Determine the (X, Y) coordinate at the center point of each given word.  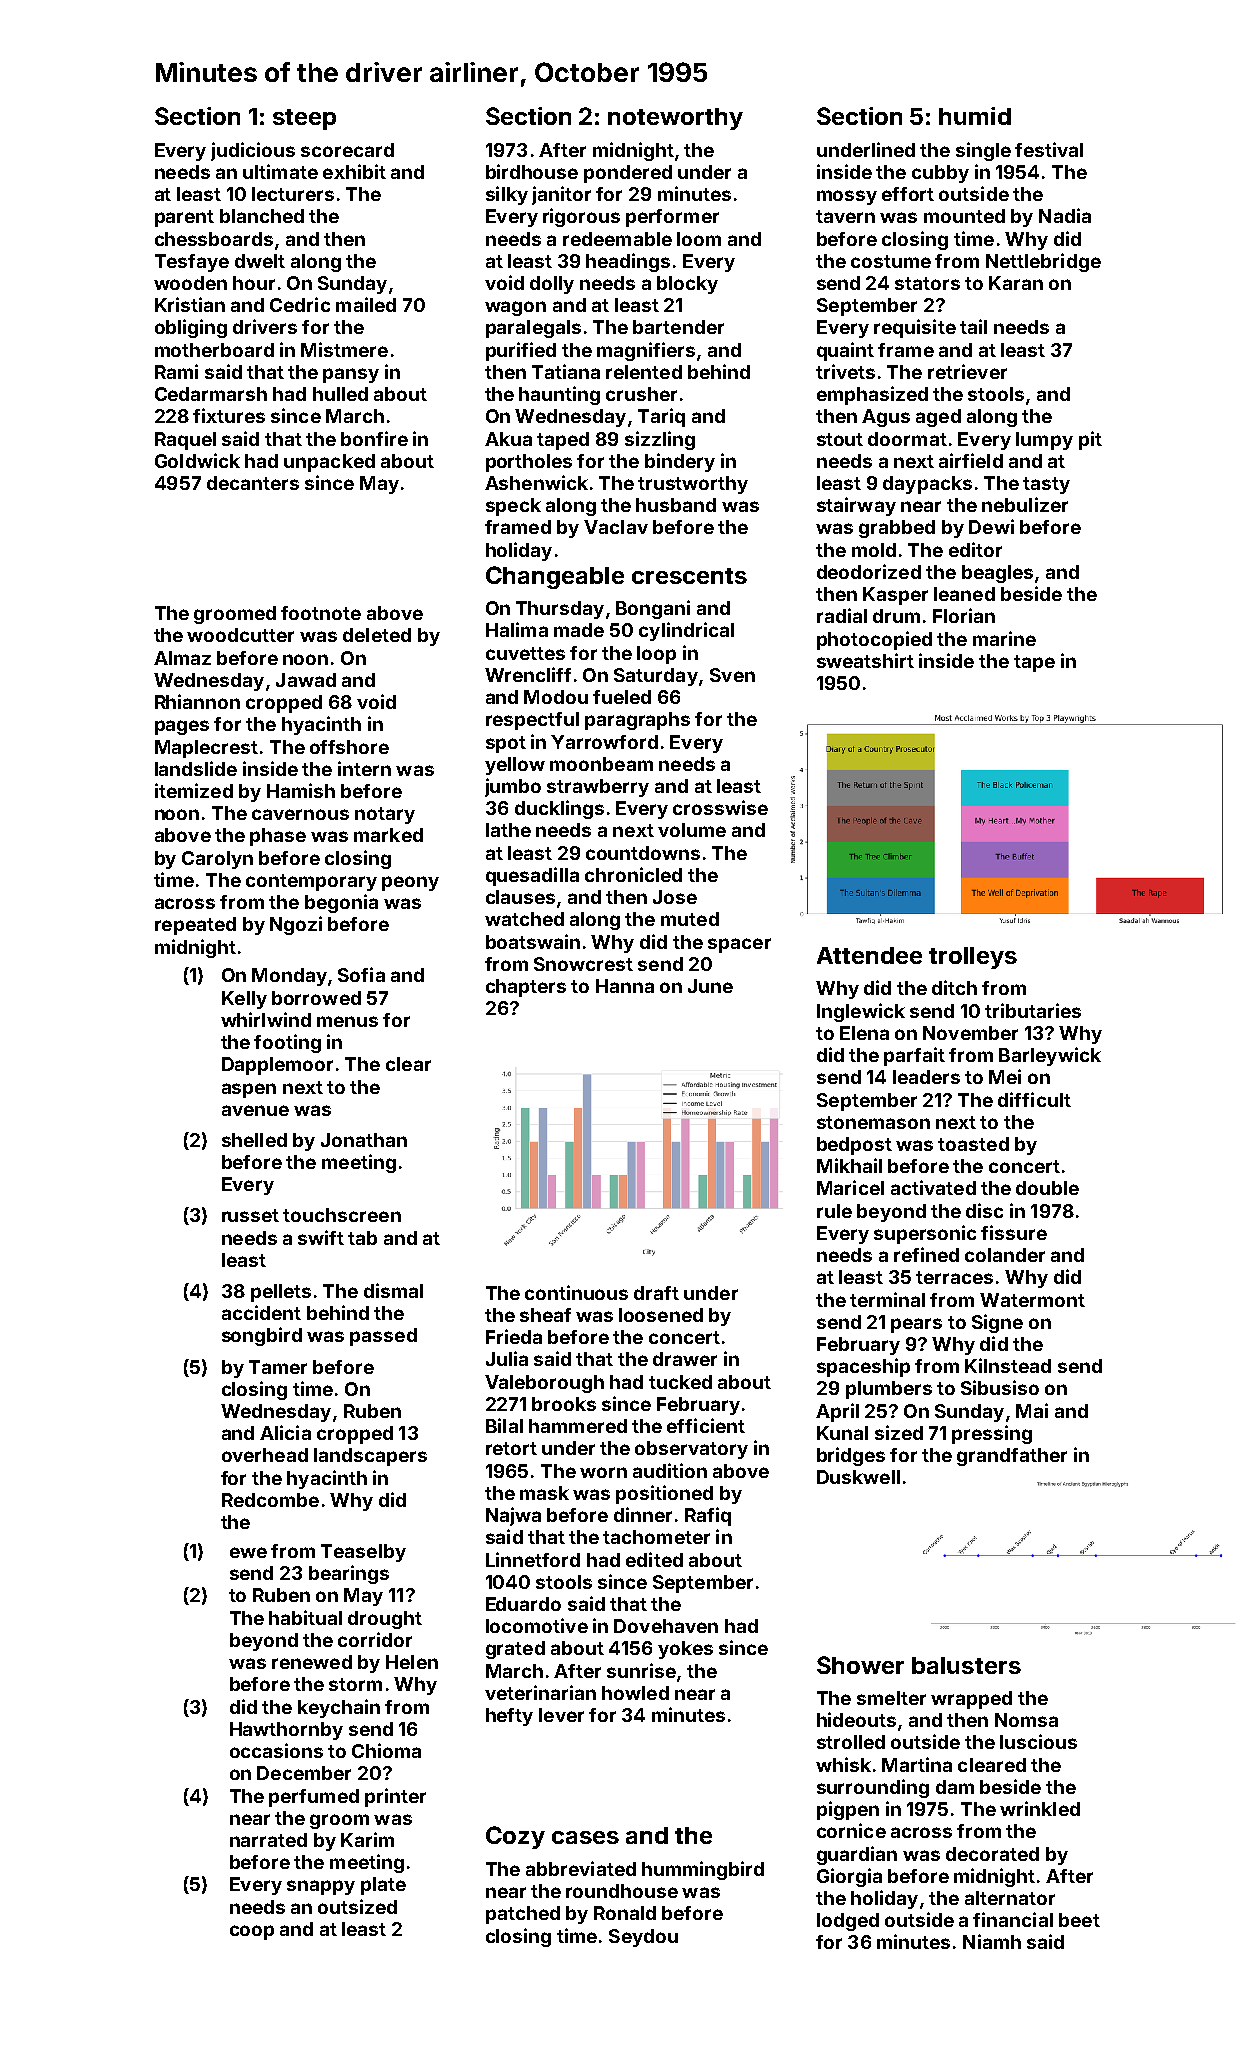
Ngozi (296, 925)
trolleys (973, 958)
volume (692, 830)
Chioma (386, 1750)
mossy (847, 197)
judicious (253, 151)
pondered (628, 174)
